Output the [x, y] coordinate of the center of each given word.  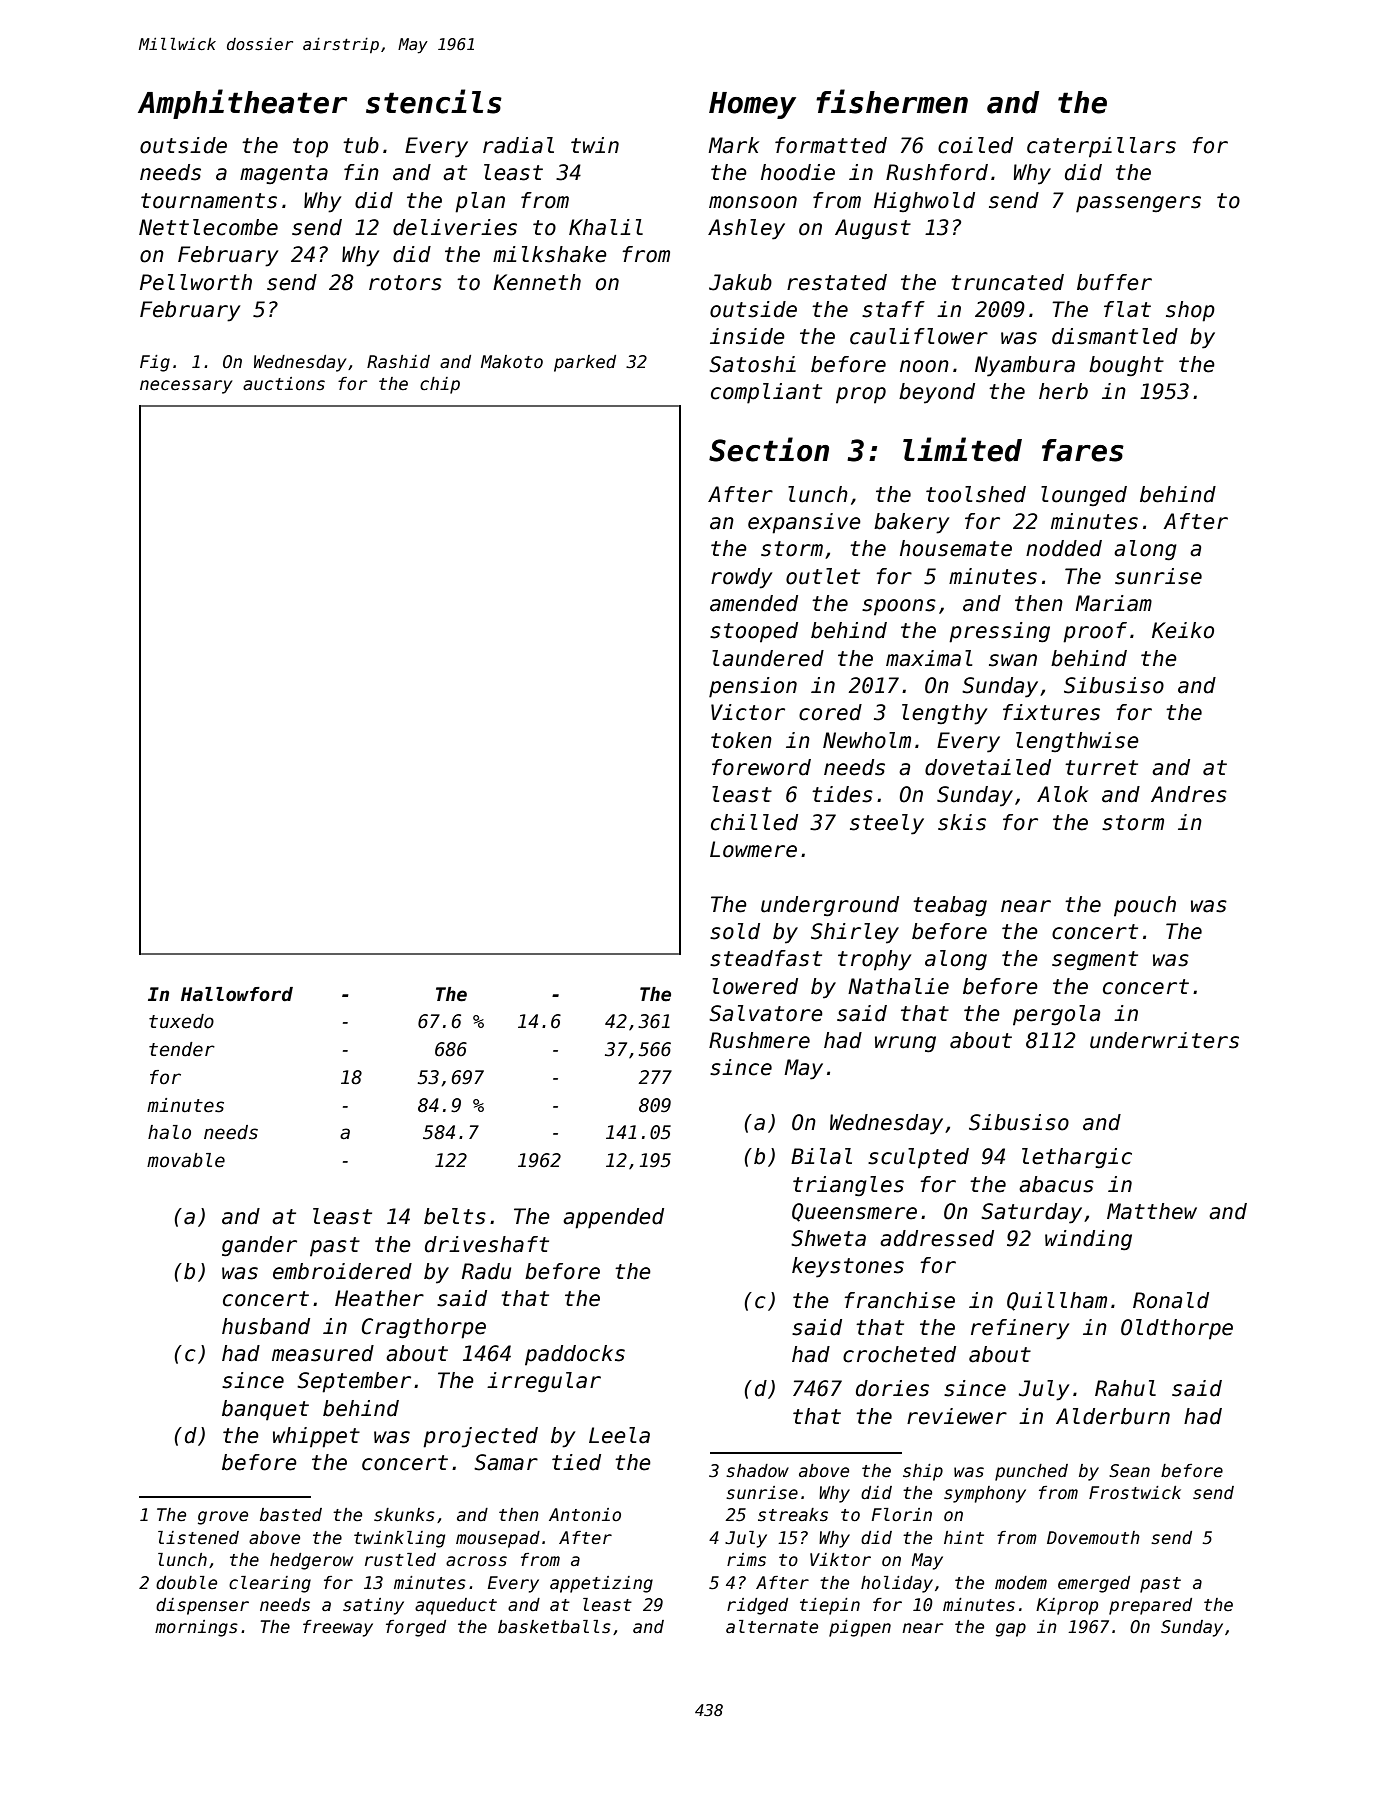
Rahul [1125, 1388]
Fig [155, 363]
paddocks [575, 1355]
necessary [186, 387]
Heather [379, 1298]
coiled [975, 145]
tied [576, 1462]
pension [753, 687]
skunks [404, 1515]
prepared [1150, 1606]
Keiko [1183, 630]
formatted [831, 145]
